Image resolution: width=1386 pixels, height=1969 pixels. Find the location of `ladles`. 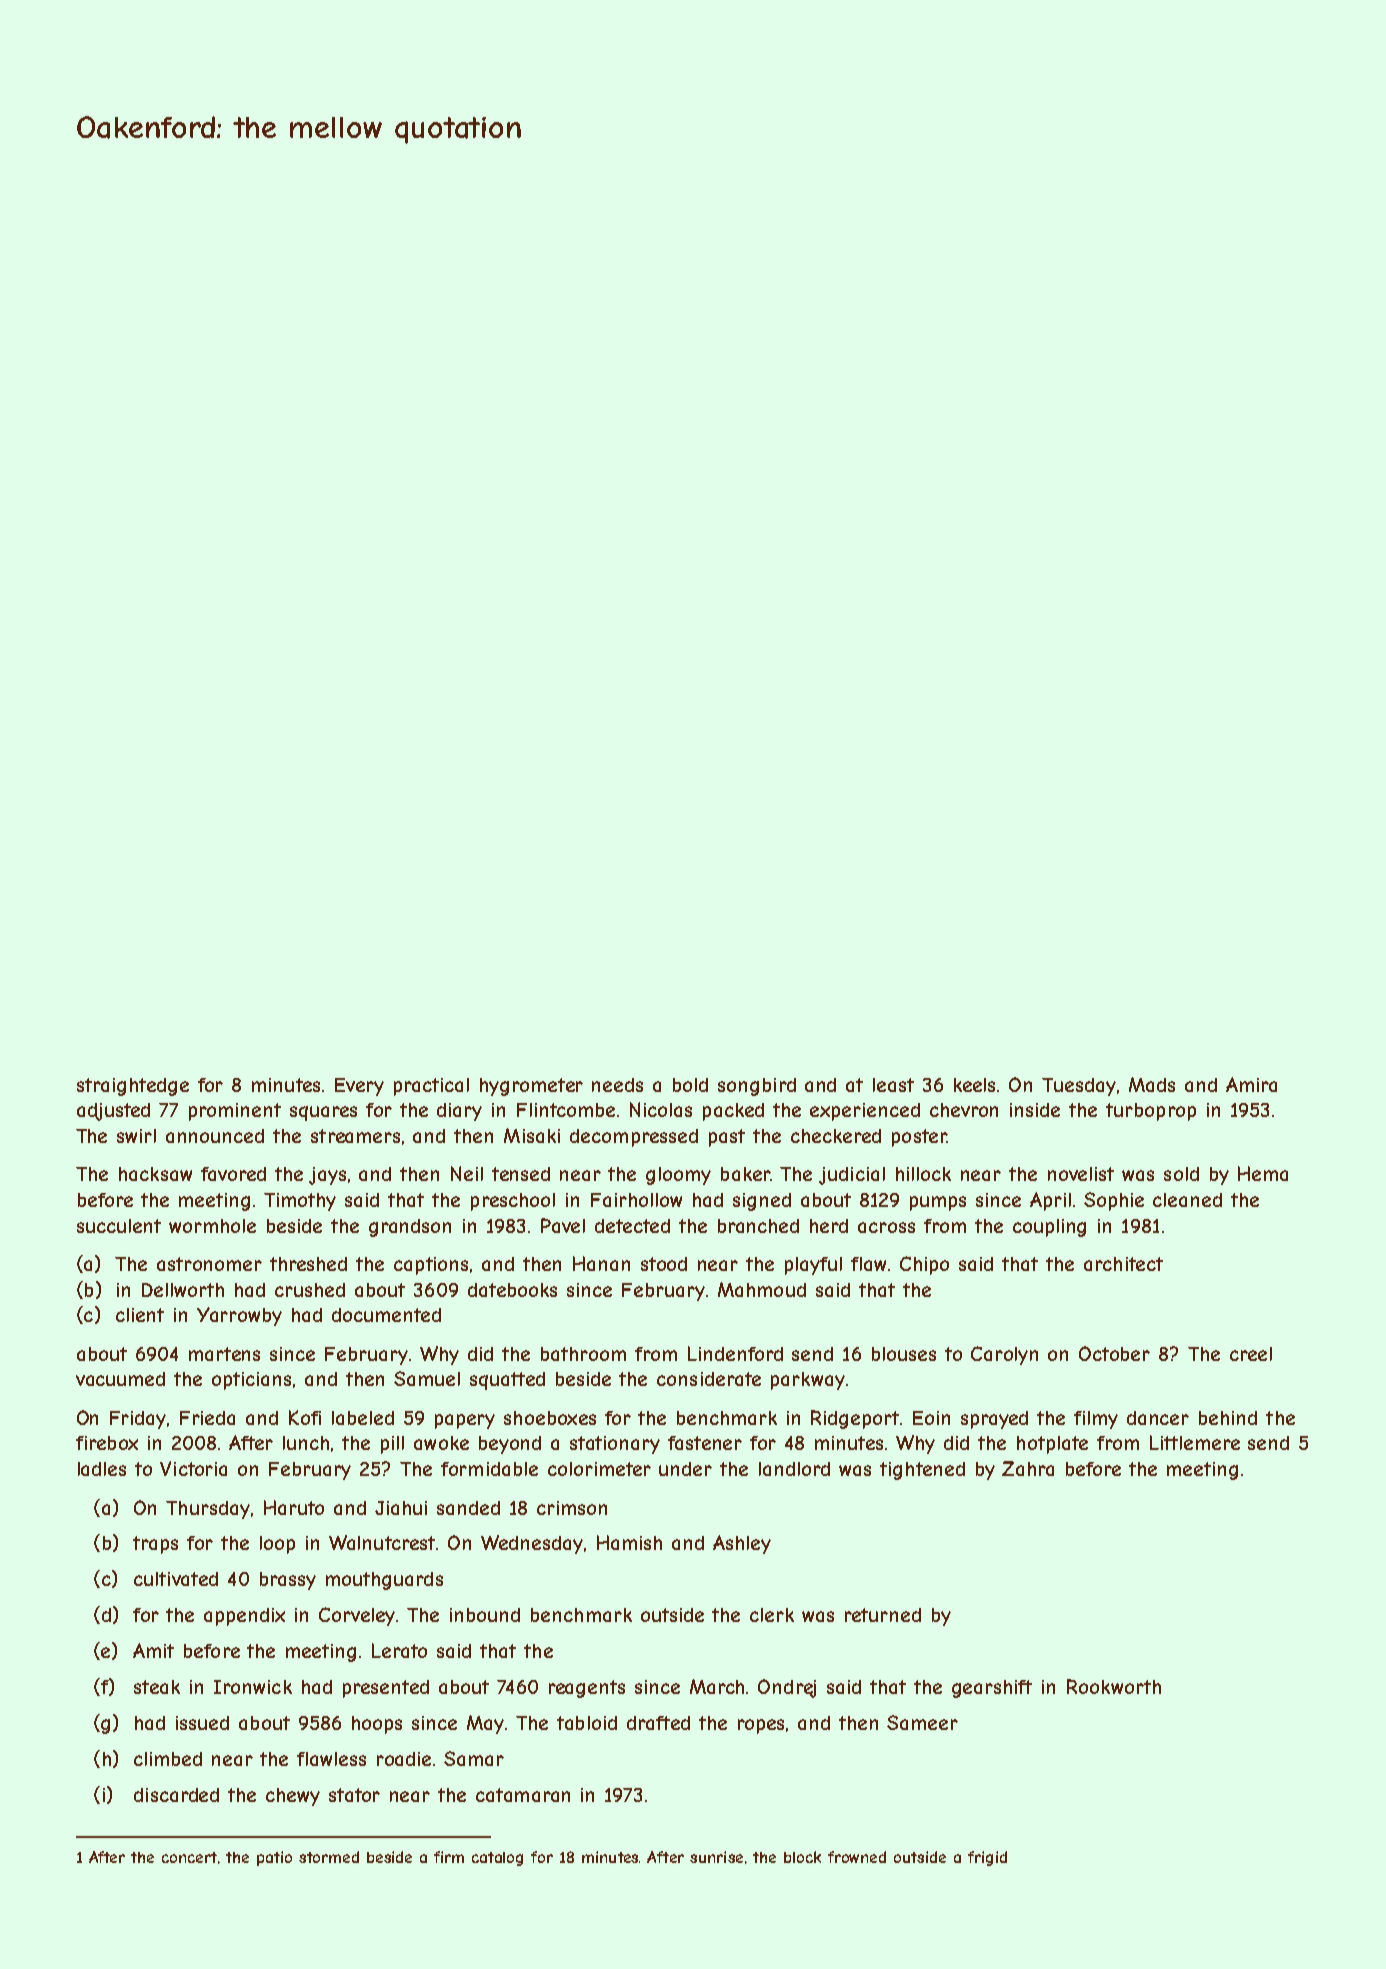

ladles is located at coordinates (102, 1469).
